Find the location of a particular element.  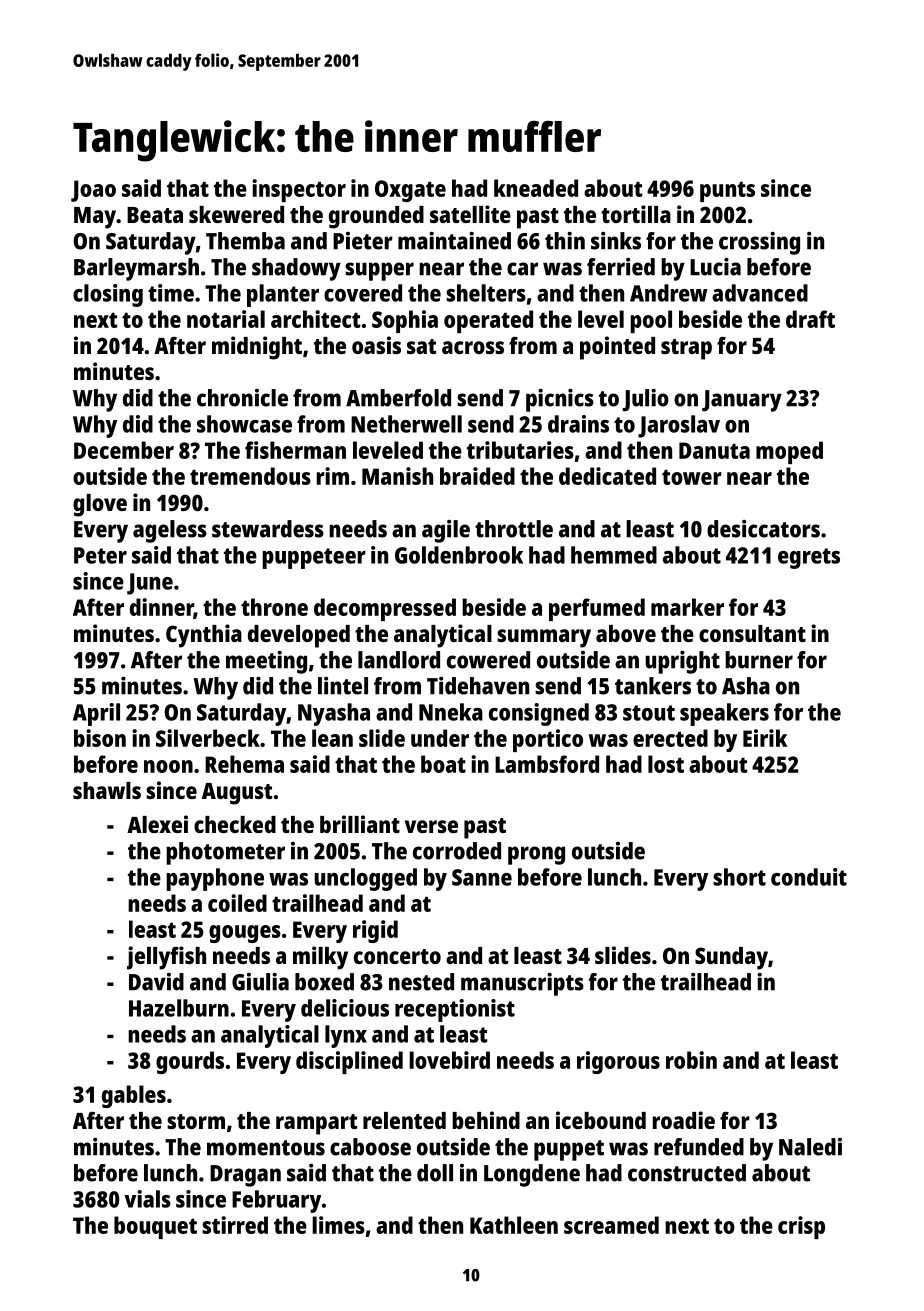

inspector is located at coordinates (299, 190).
